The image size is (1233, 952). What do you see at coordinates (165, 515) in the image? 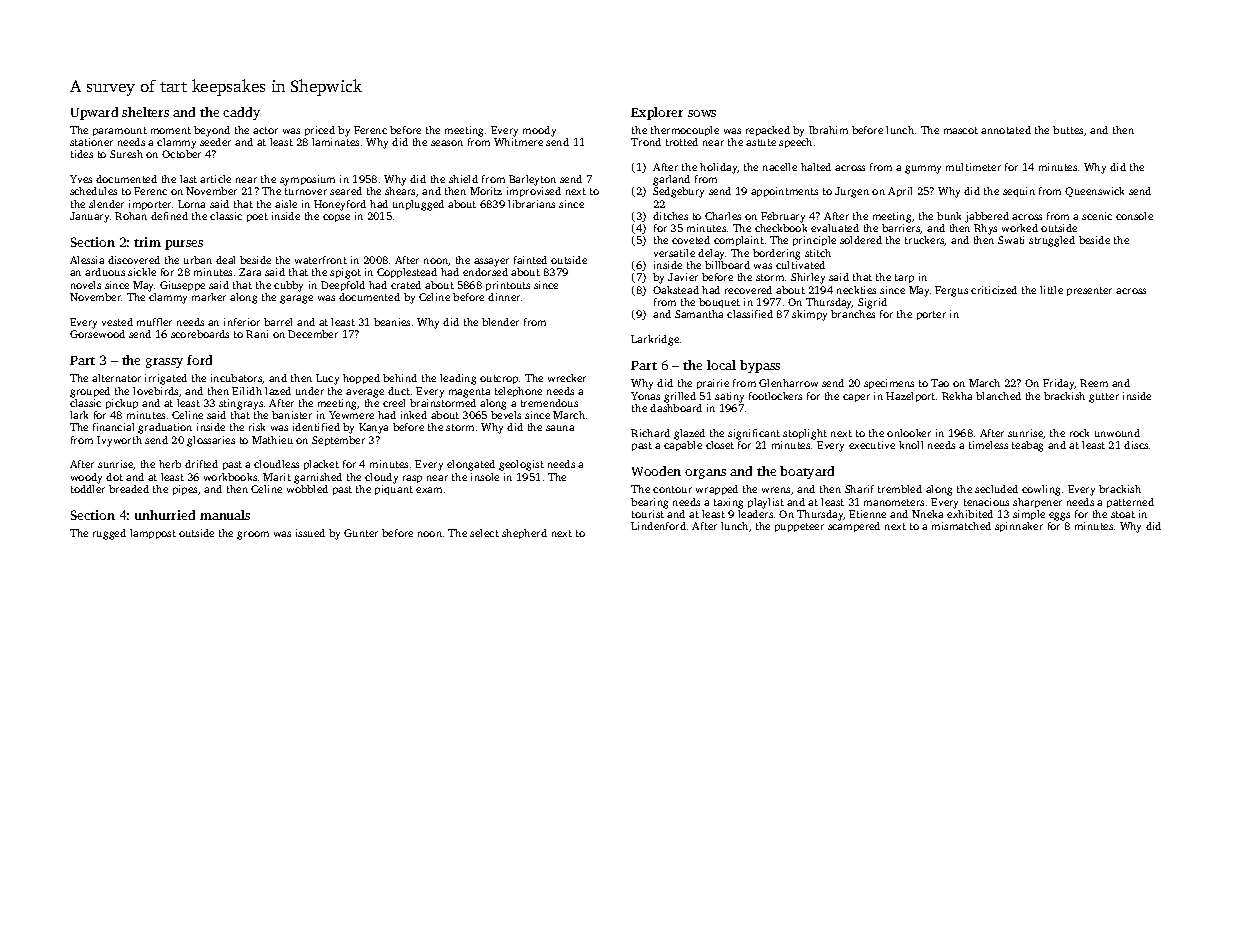
I see `unhurried` at bounding box center [165, 515].
